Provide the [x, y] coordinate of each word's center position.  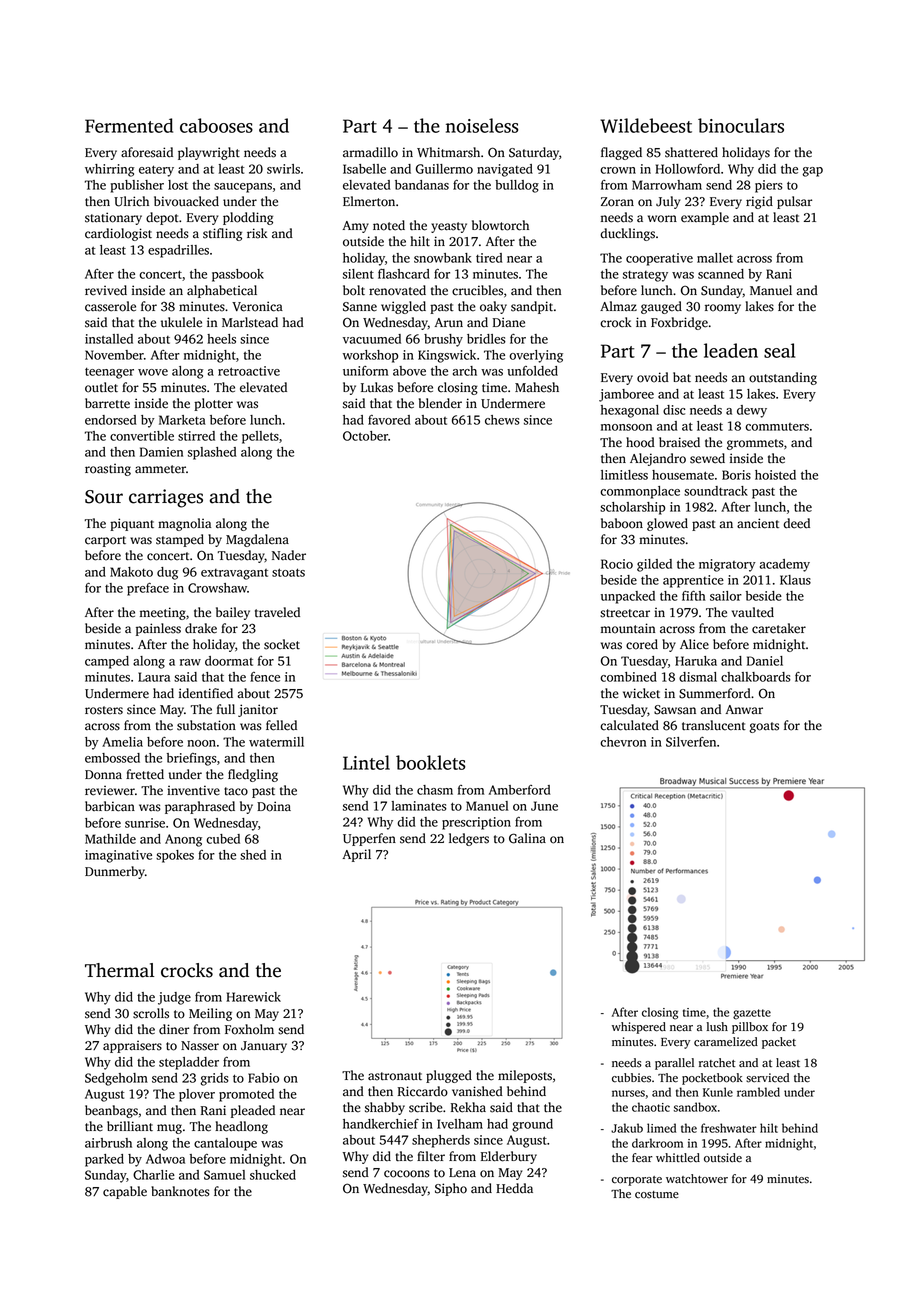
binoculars [741, 125]
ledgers [469, 839]
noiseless [482, 125]
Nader [289, 555]
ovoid [653, 377]
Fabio [263, 1078]
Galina [527, 838]
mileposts [525, 1076]
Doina [274, 806]
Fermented [129, 125]
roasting [108, 469]
